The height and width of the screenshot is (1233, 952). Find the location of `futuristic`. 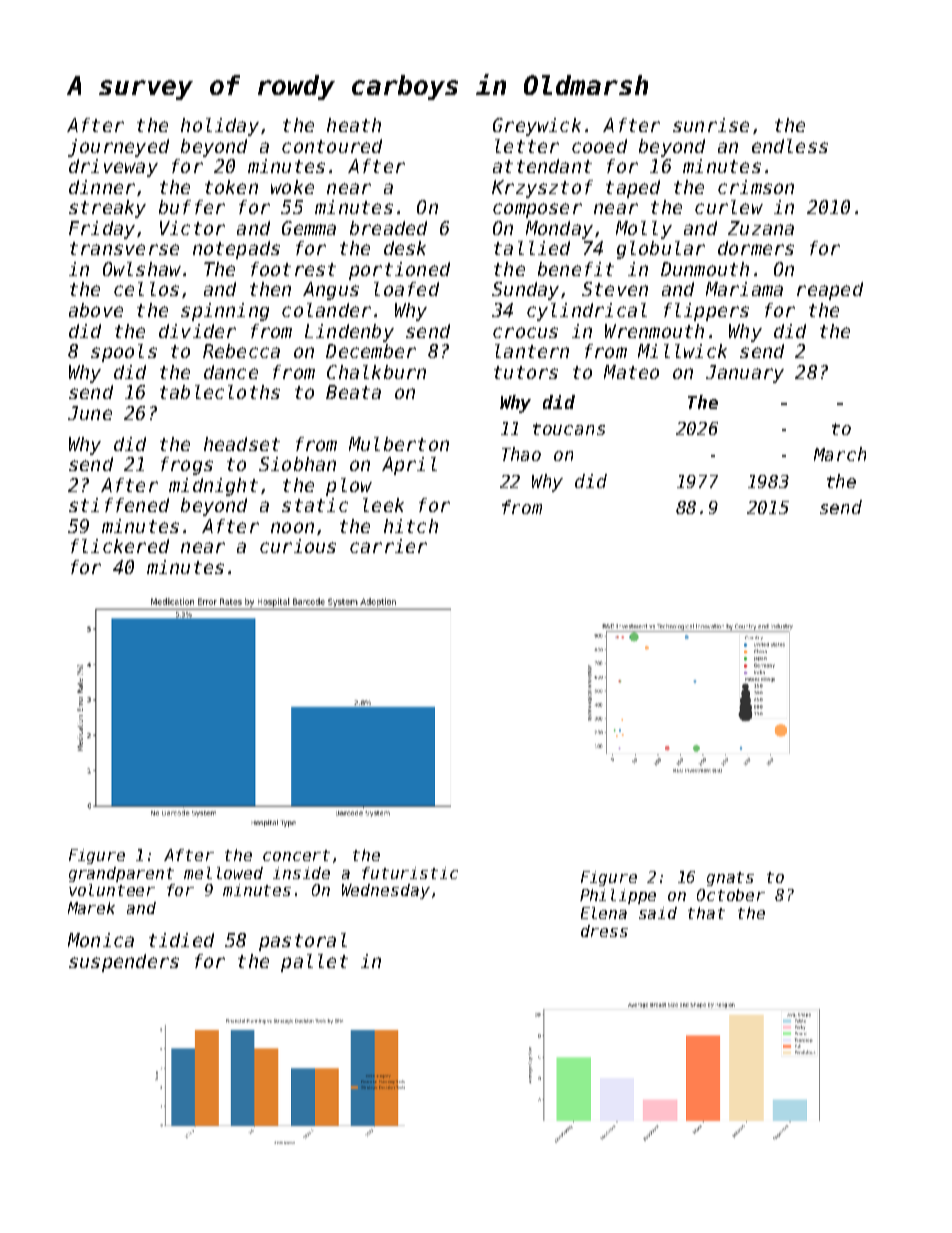

futuristic is located at coordinates (410, 873).
